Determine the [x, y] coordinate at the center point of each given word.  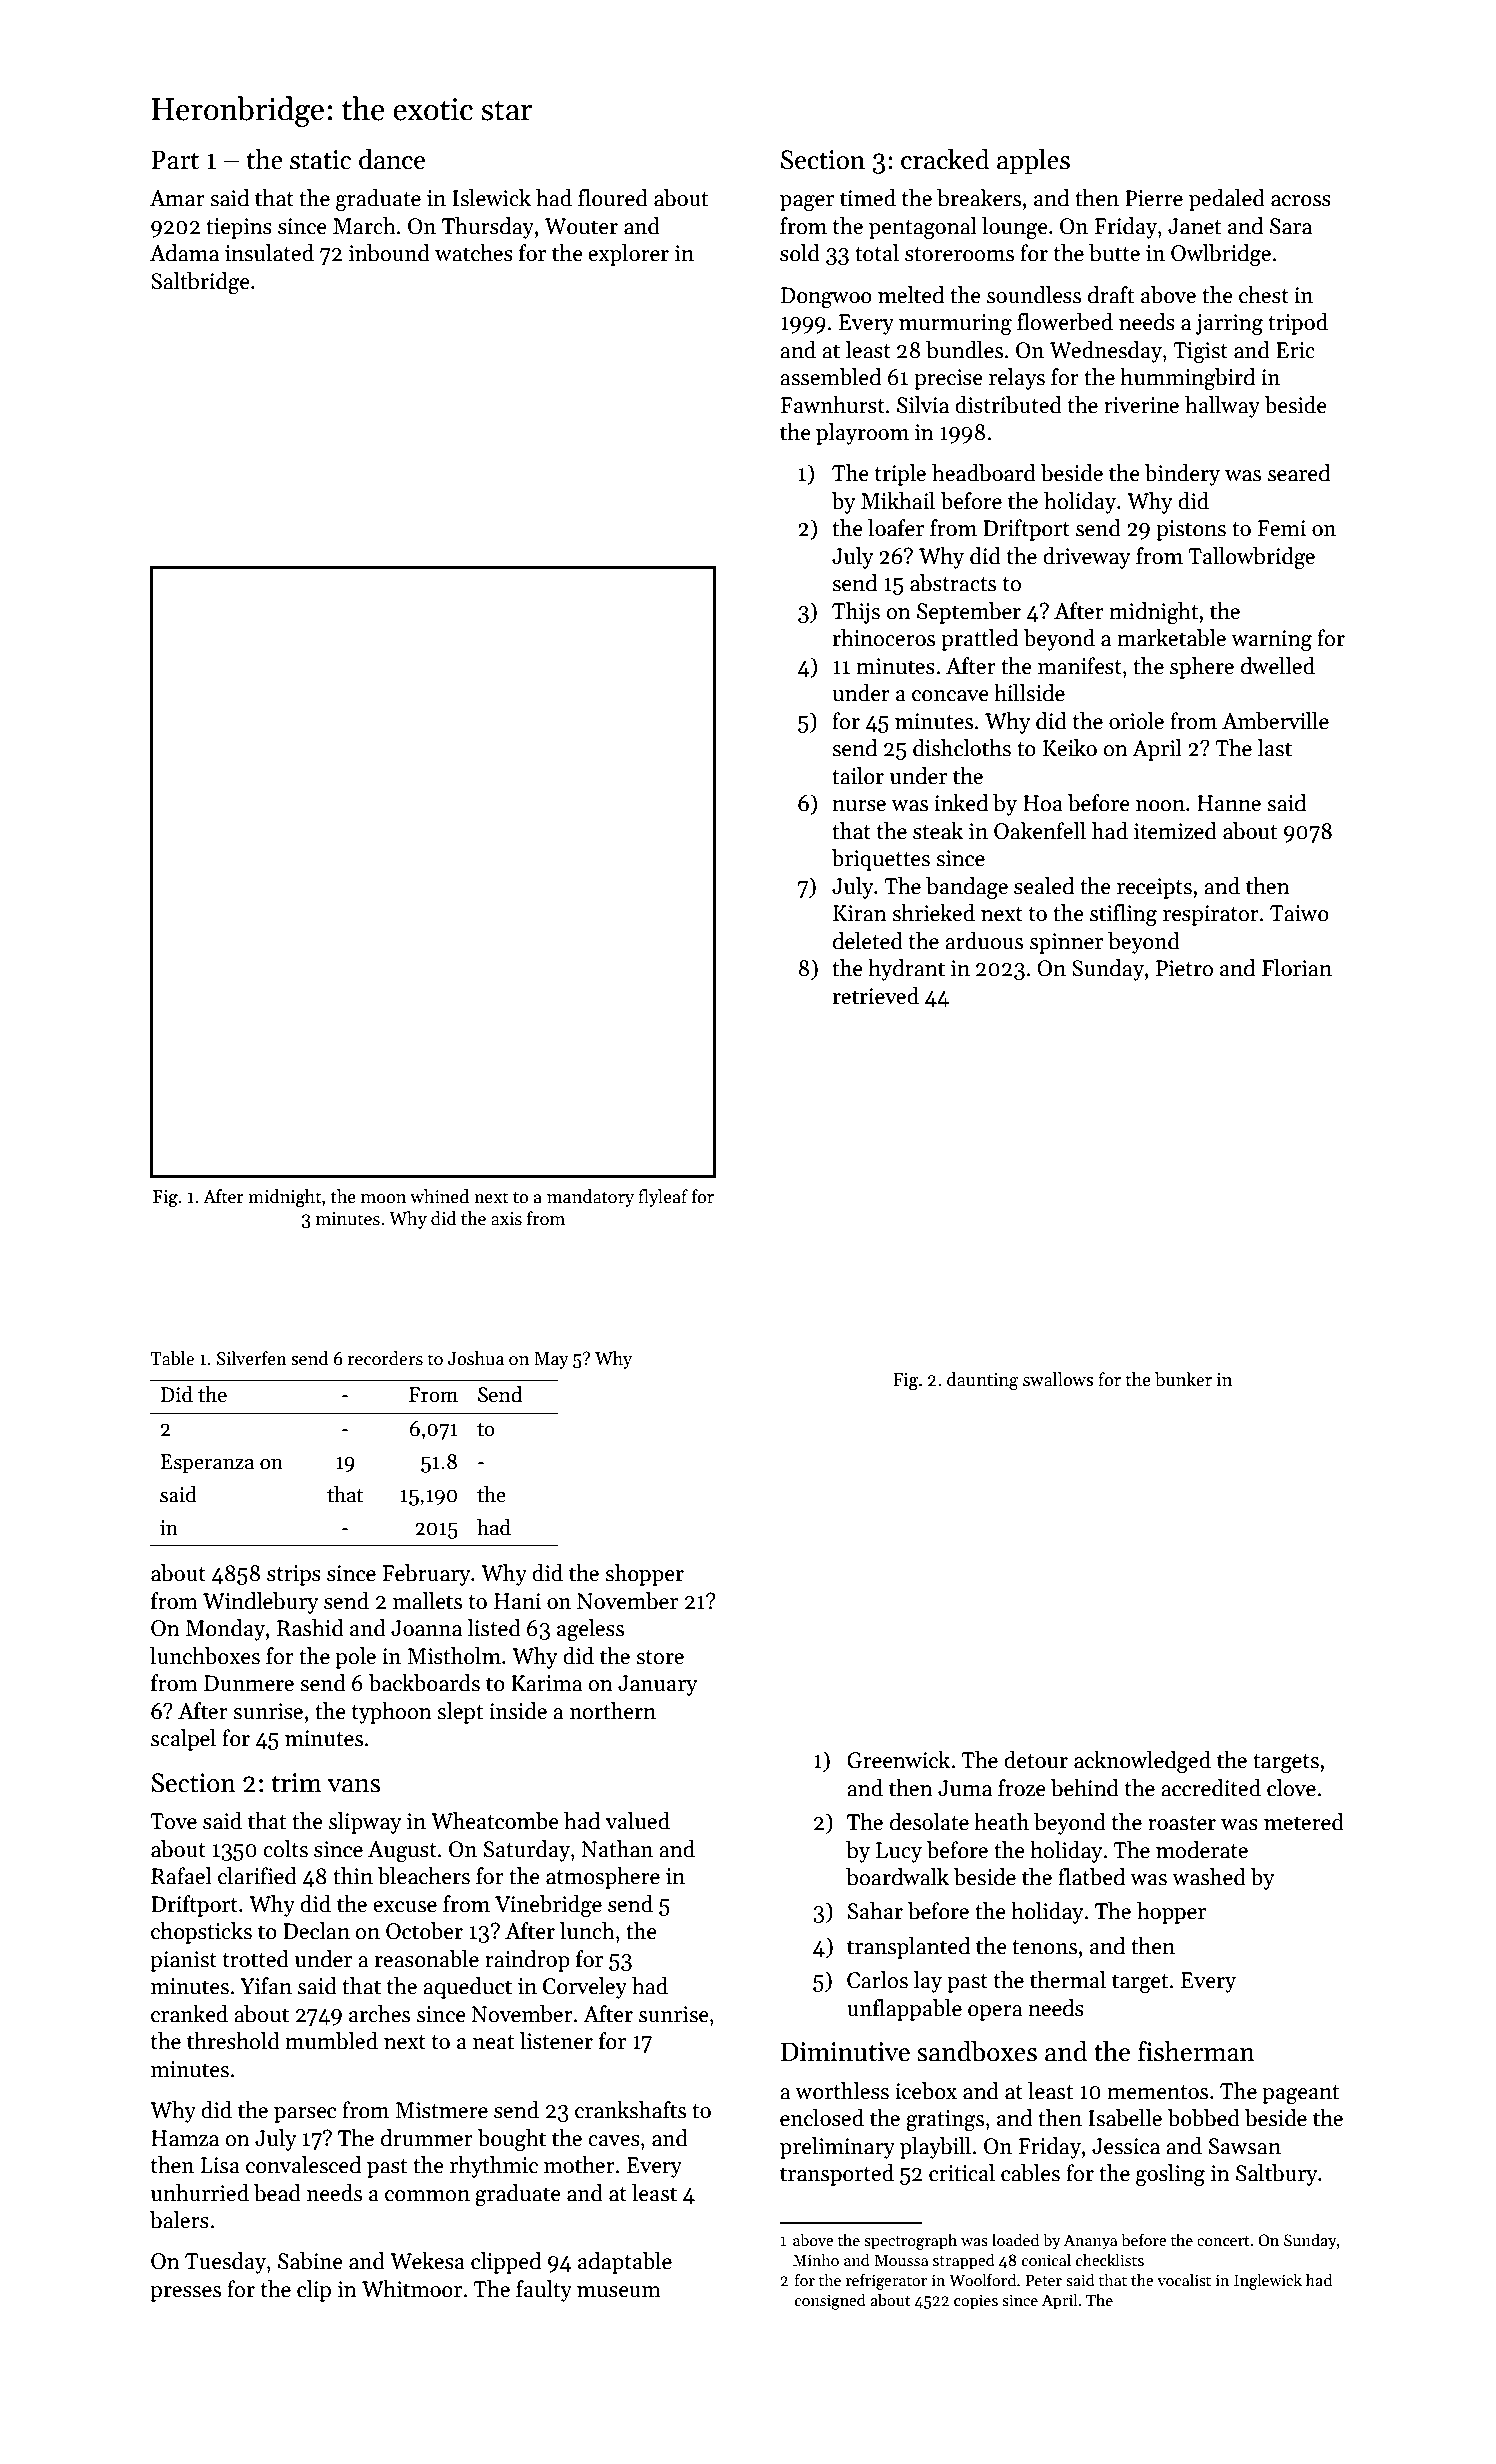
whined [439, 1196]
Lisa [220, 2165]
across [1301, 201]
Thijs [856, 613]
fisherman [1196, 2051]
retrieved [876, 996]
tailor [858, 776]
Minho [816, 2259]
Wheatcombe [495, 1821]
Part [175, 160]
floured [613, 198]
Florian [1297, 968]
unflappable [904, 2010]
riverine [1141, 405]
